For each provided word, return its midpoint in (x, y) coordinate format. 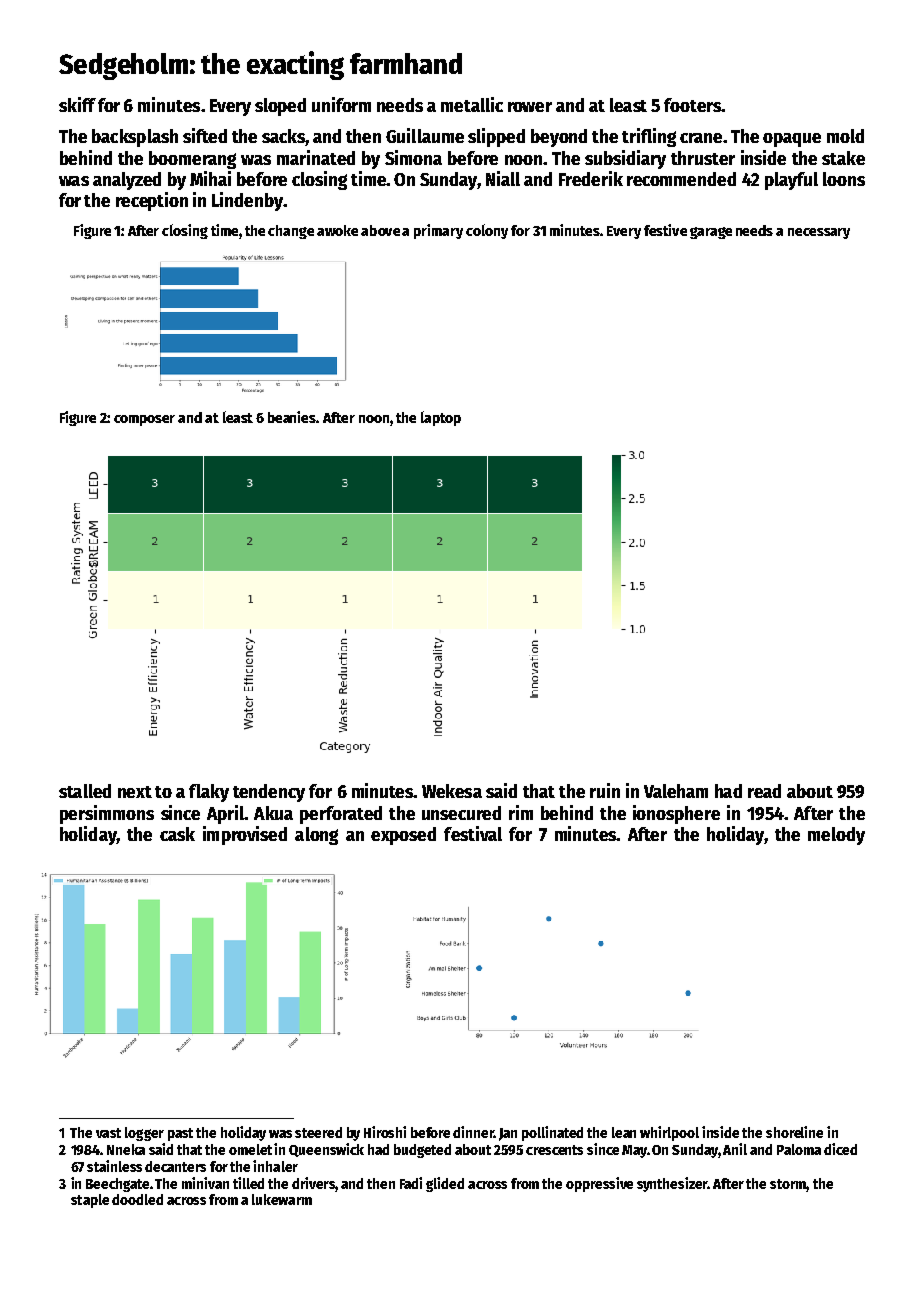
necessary (819, 233)
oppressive (599, 1184)
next (135, 792)
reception (152, 201)
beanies (292, 417)
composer (144, 420)
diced (840, 1149)
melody (836, 836)
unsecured (461, 813)
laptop (441, 418)
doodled (137, 1199)
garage (711, 233)
